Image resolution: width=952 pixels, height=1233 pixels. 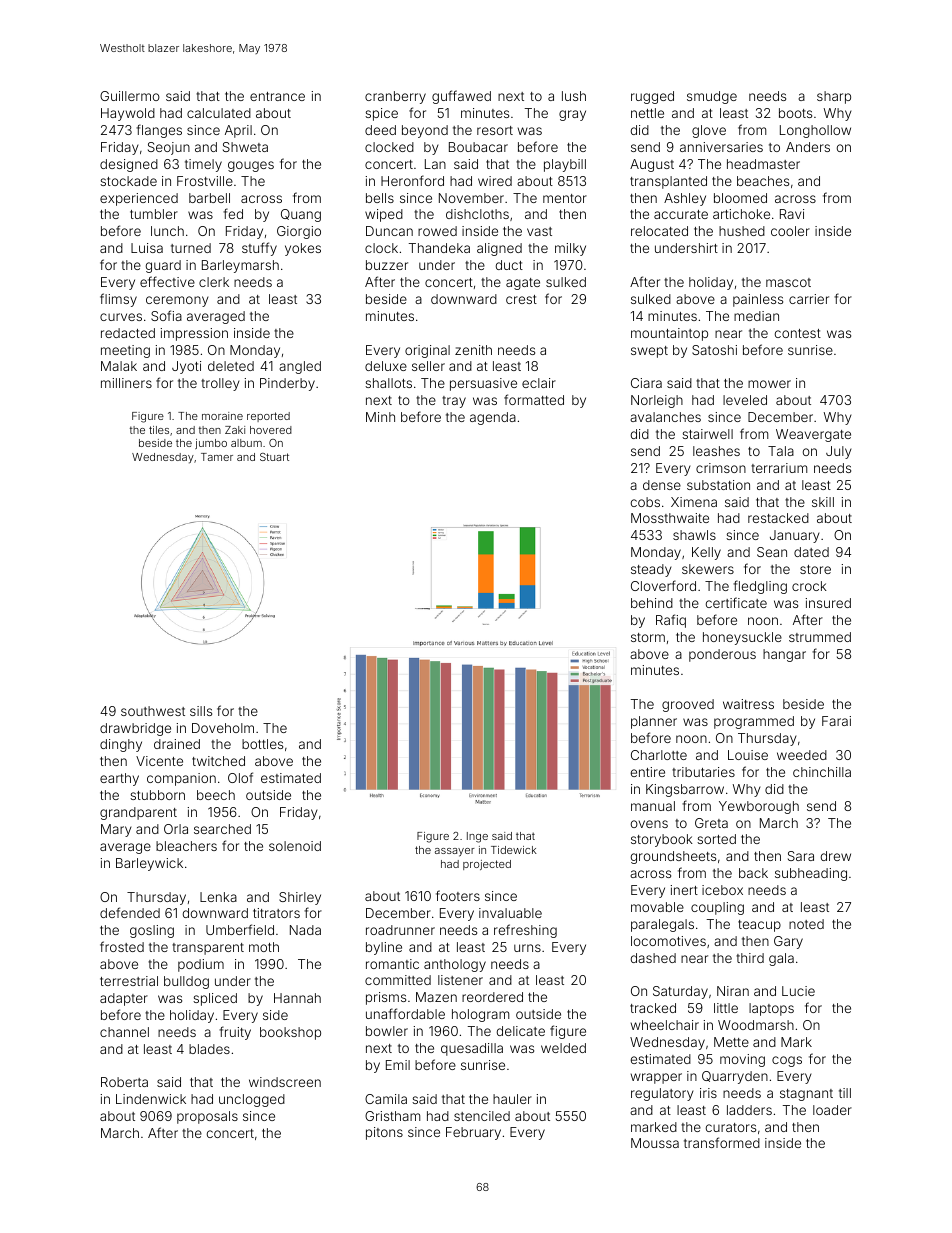 I want to click on Roberta, so click(x=124, y=1082).
